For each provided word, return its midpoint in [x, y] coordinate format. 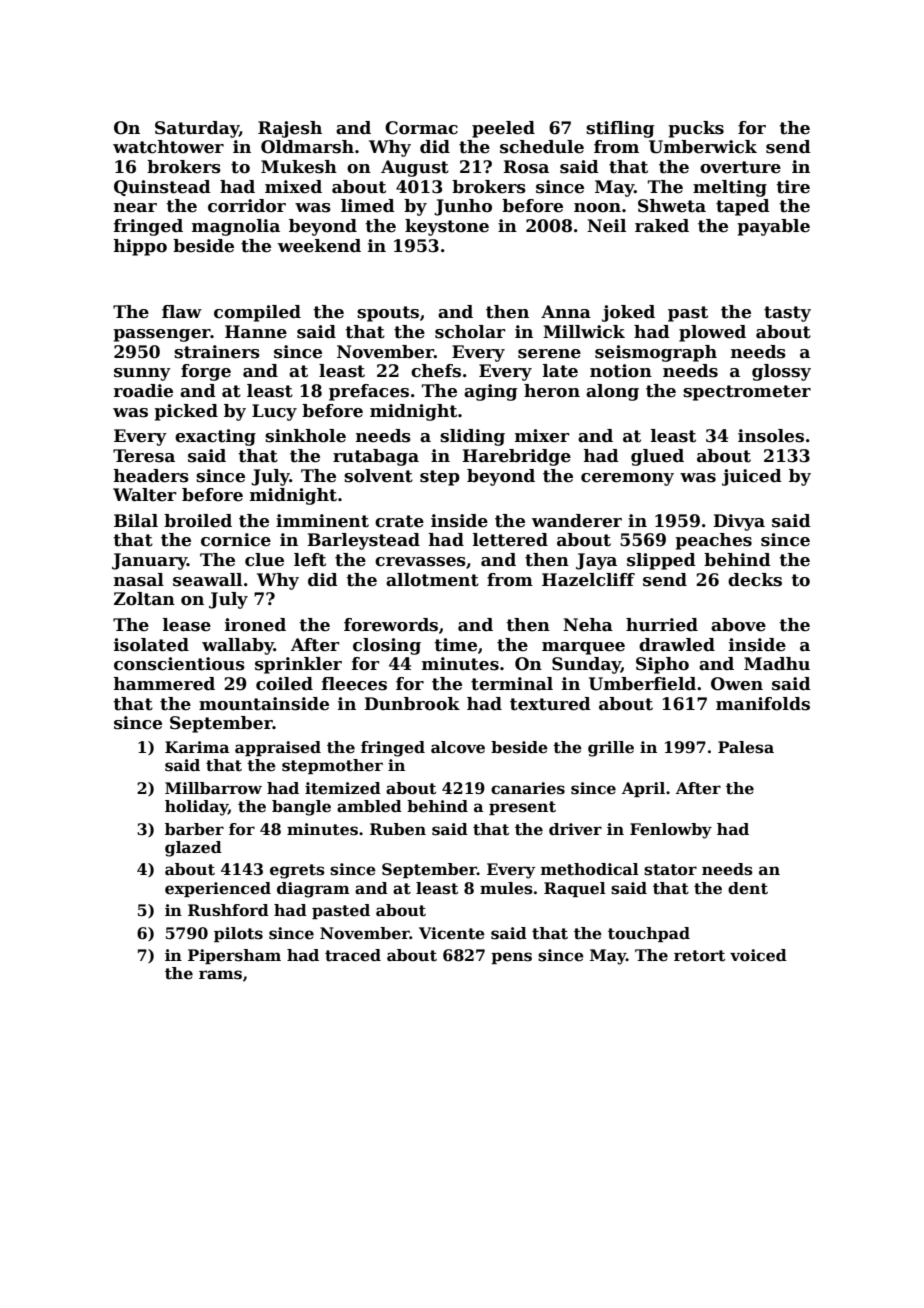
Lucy [274, 412]
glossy [781, 372]
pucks [696, 129]
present [522, 808]
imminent [322, 521]
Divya [739, 522]
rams [220, 975]
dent [748, 888]
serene [549, 354]
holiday [196, 808]
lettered [510, 540]
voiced [758, 955]
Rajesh [290, 129]
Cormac [421, 128]
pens [511, 958]
